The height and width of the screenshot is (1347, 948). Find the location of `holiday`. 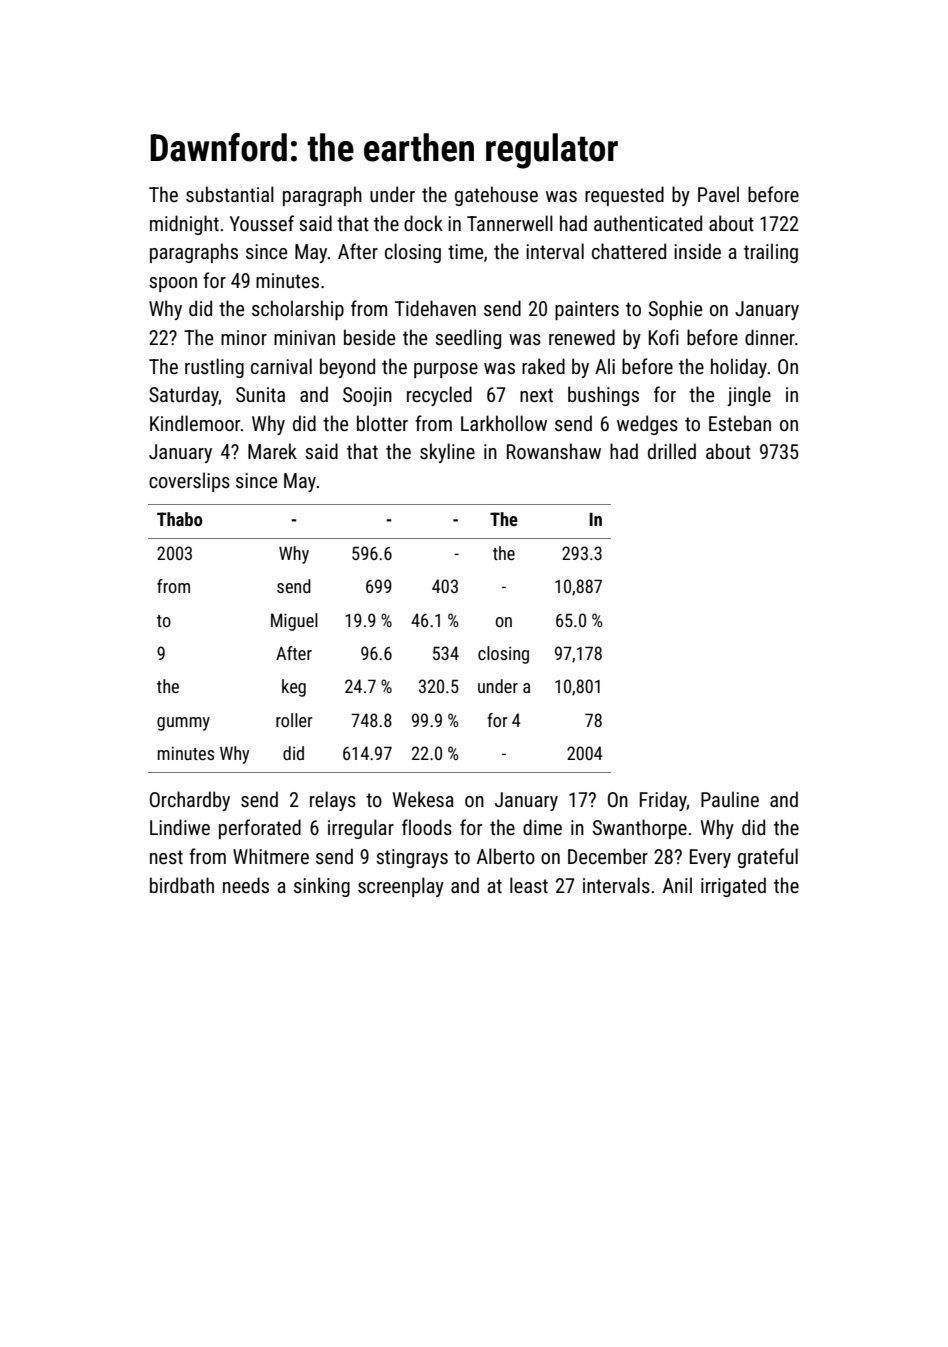

holiday is located at coordinates (739, 368).
